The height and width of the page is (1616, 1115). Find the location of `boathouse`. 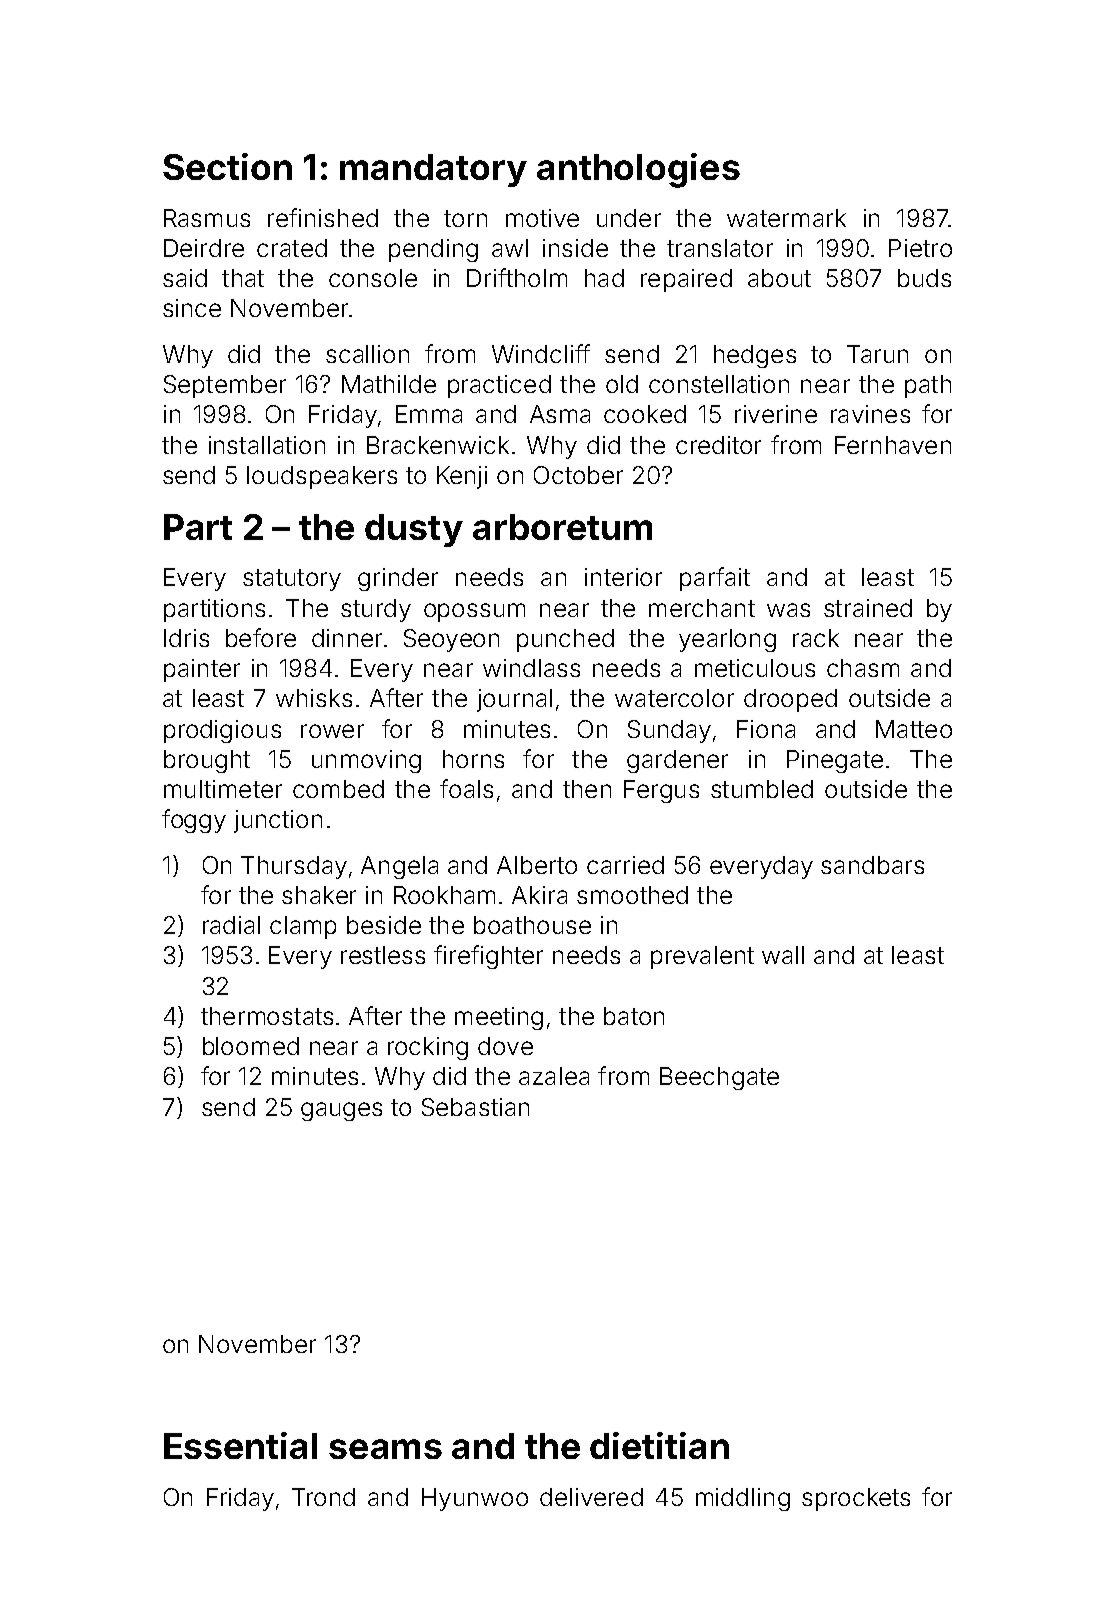

boathouse is located at coordinates (532, 925).
